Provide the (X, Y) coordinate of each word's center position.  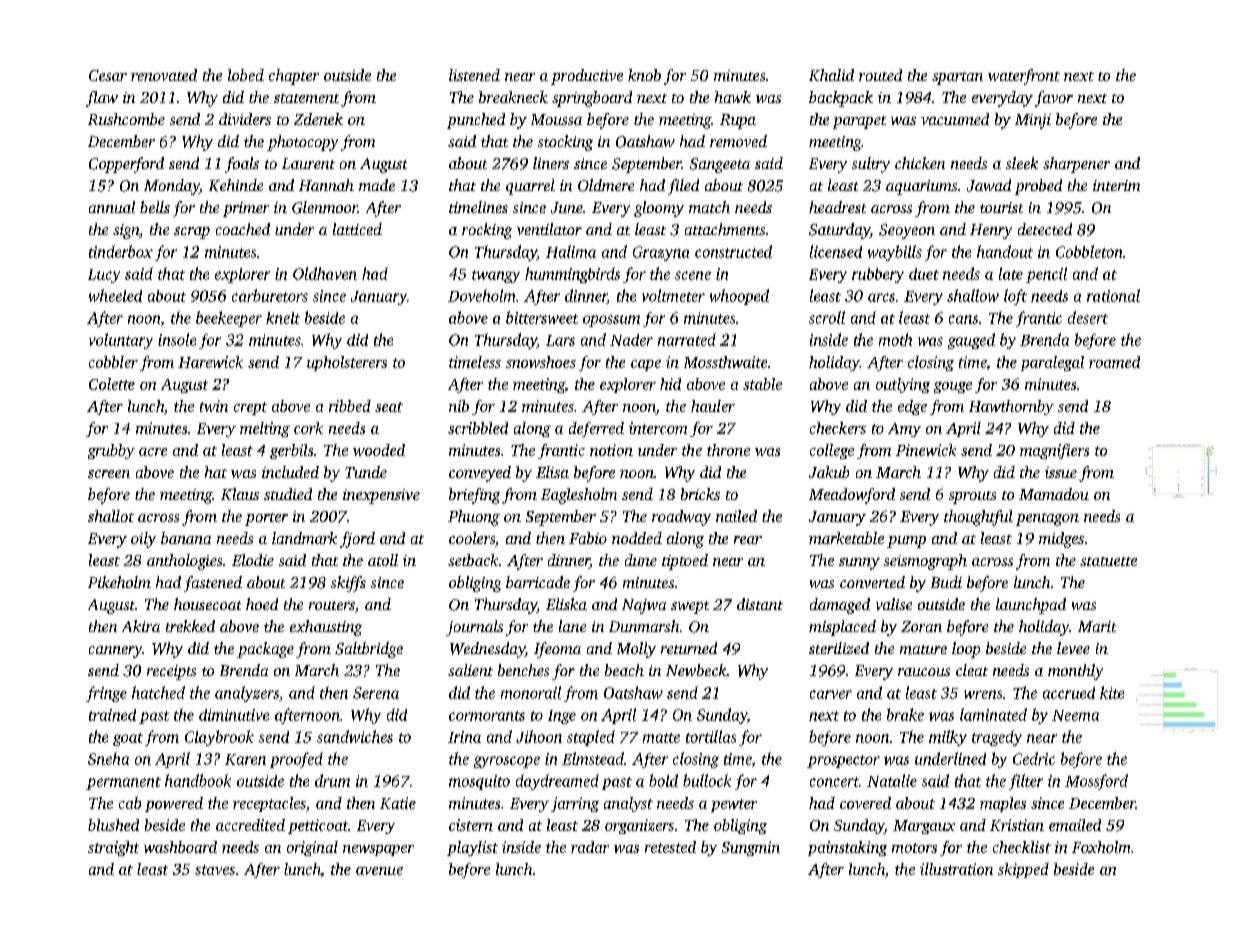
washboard (180, 847)
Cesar (108, 75)
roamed (1114, 362)
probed (1038, 187)
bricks (700, 494)
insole (177, 339)
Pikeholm (119, 582)
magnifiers (1054, 451)
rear (748, 540)
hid (670, 384)
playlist (472, 848)
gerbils (291, 451)
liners (551, 163)
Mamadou (1054, 494)
